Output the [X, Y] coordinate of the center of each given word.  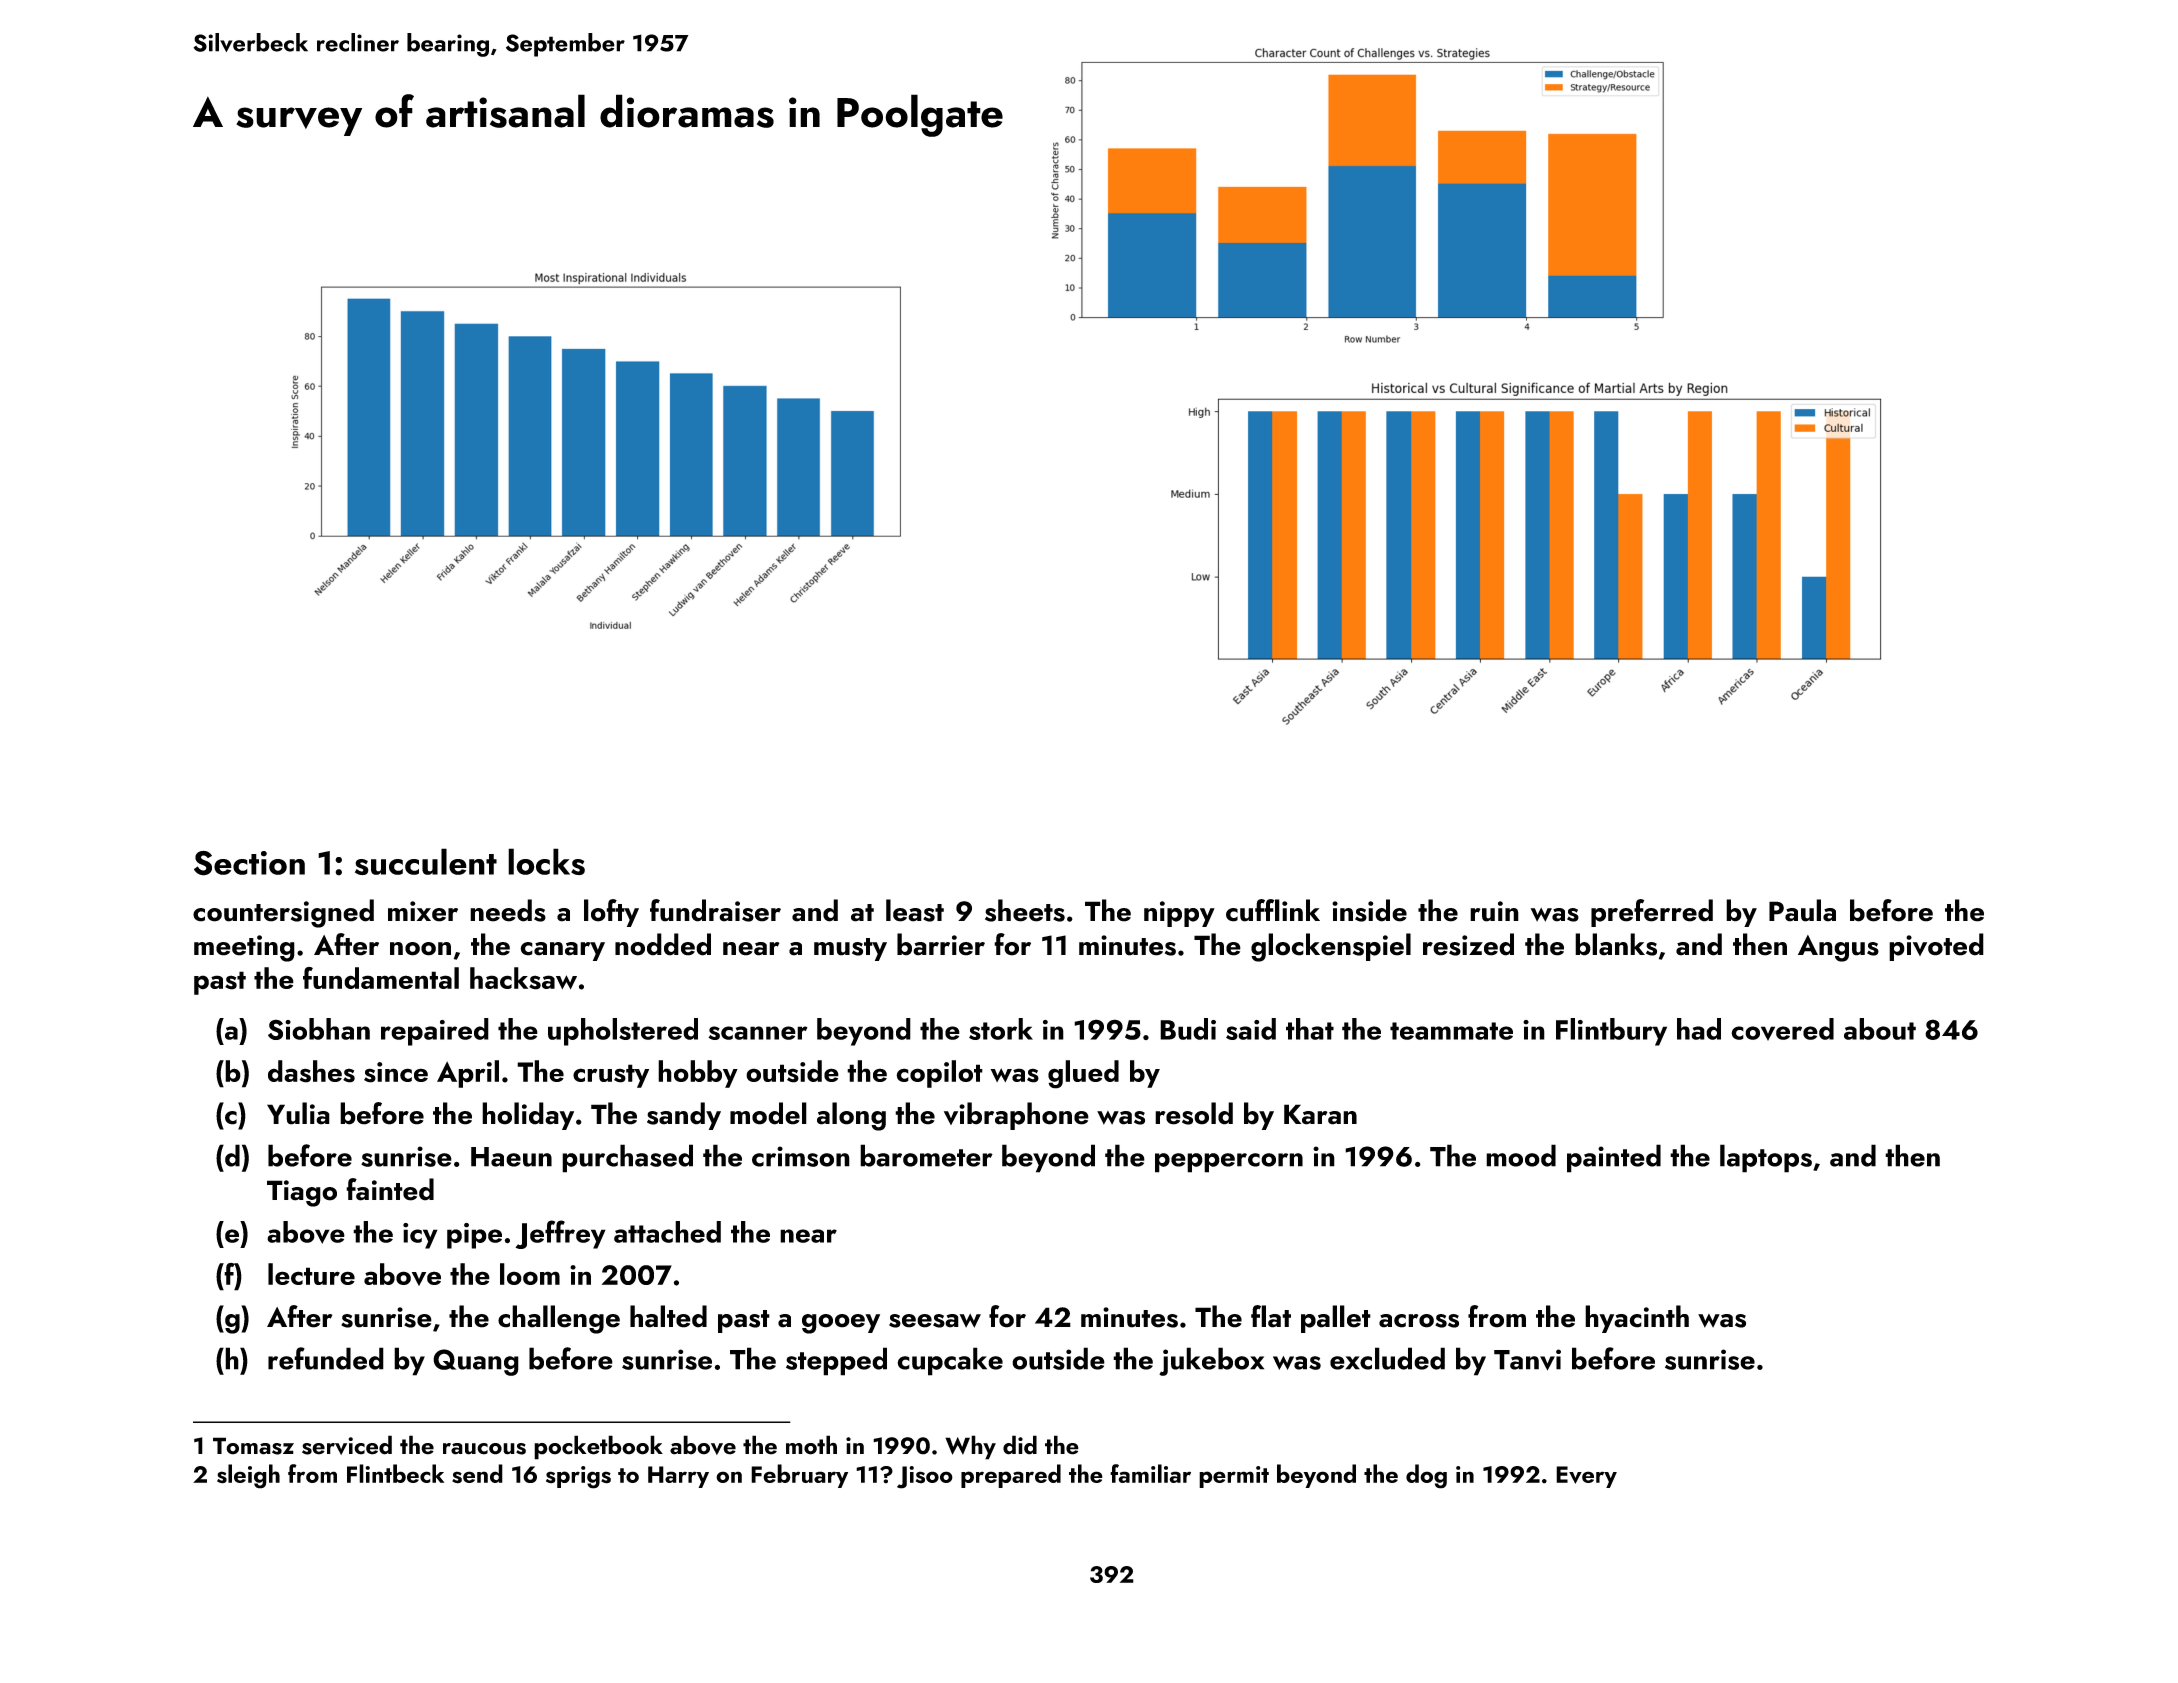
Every [1586, 1477]
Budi [1188, 1029]
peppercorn [1229, 1163]
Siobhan [319, 1029]
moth [811, 1445]
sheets [1025, 910]
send [477, 1474]
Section [249, 863]
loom [530, 1274]
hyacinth [1637, 1319]
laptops [1766, 1158]
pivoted [1936, 947]
